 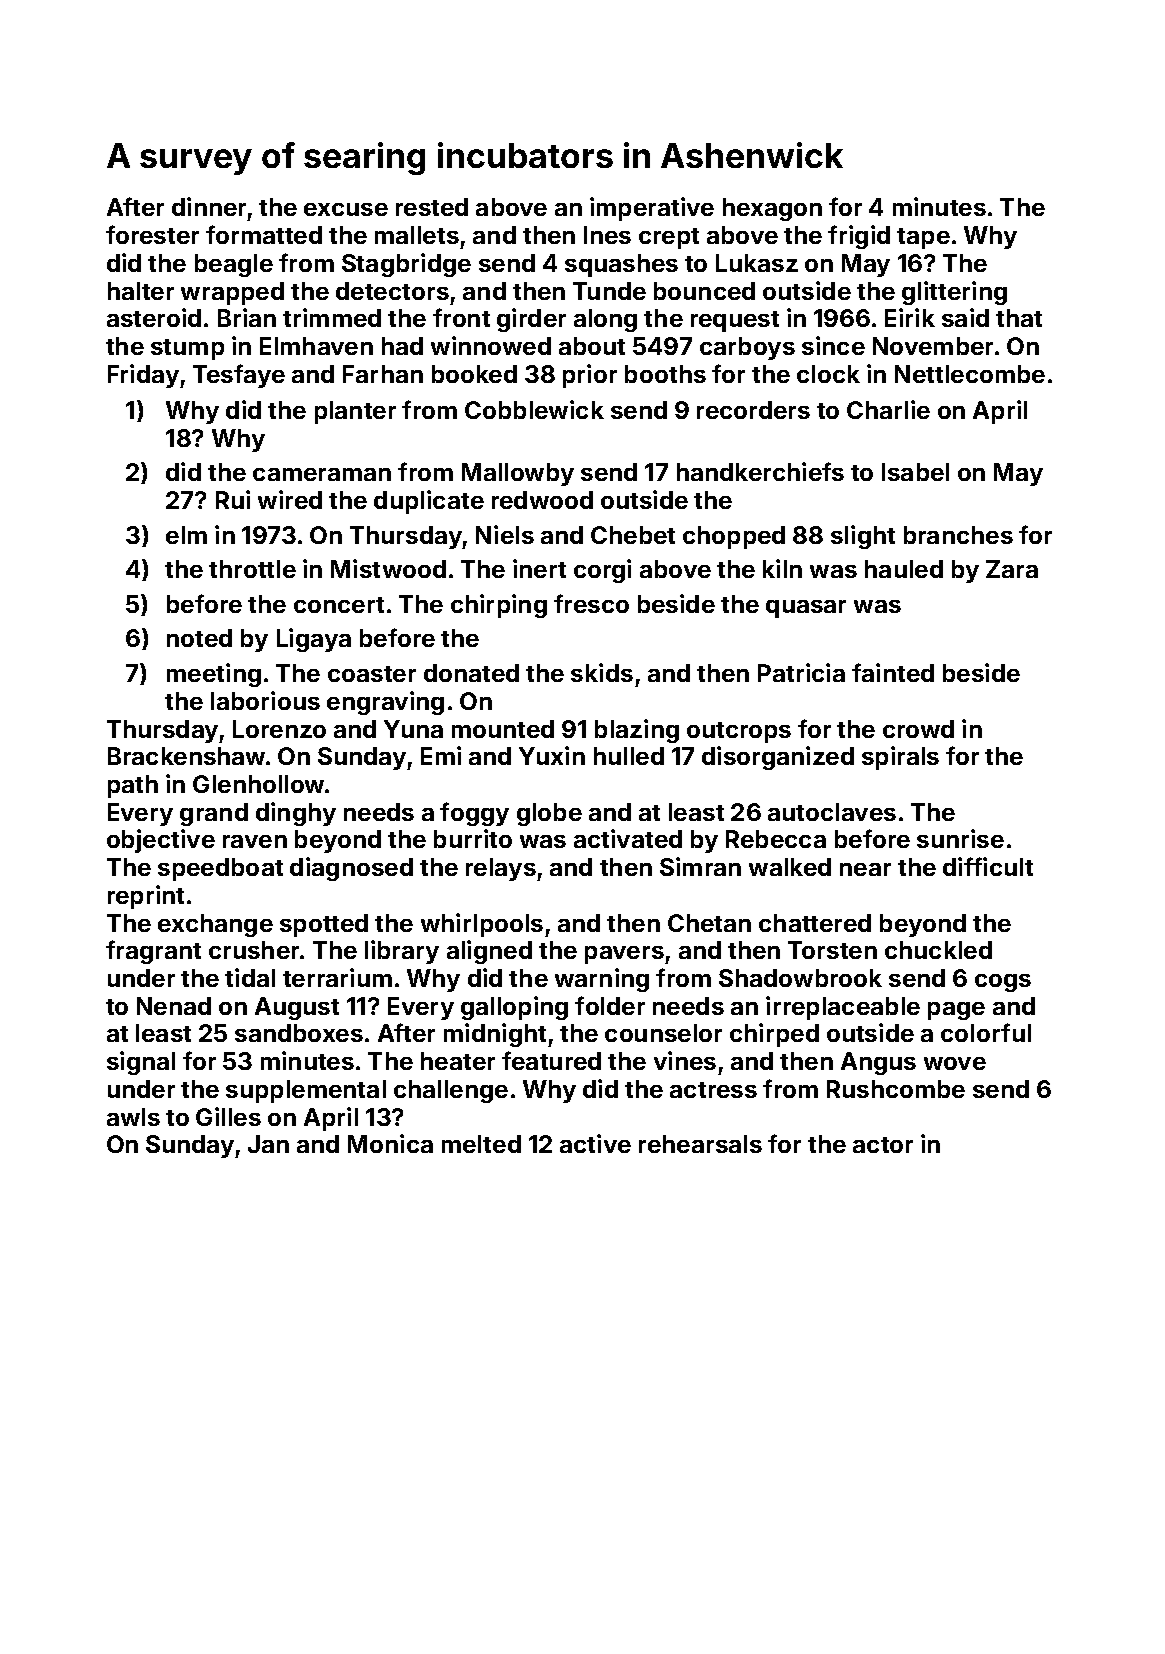 What do you see at coordinates (883, 1145) in the screenshot?
I see `actor` at bounding box center [883, 1145].
